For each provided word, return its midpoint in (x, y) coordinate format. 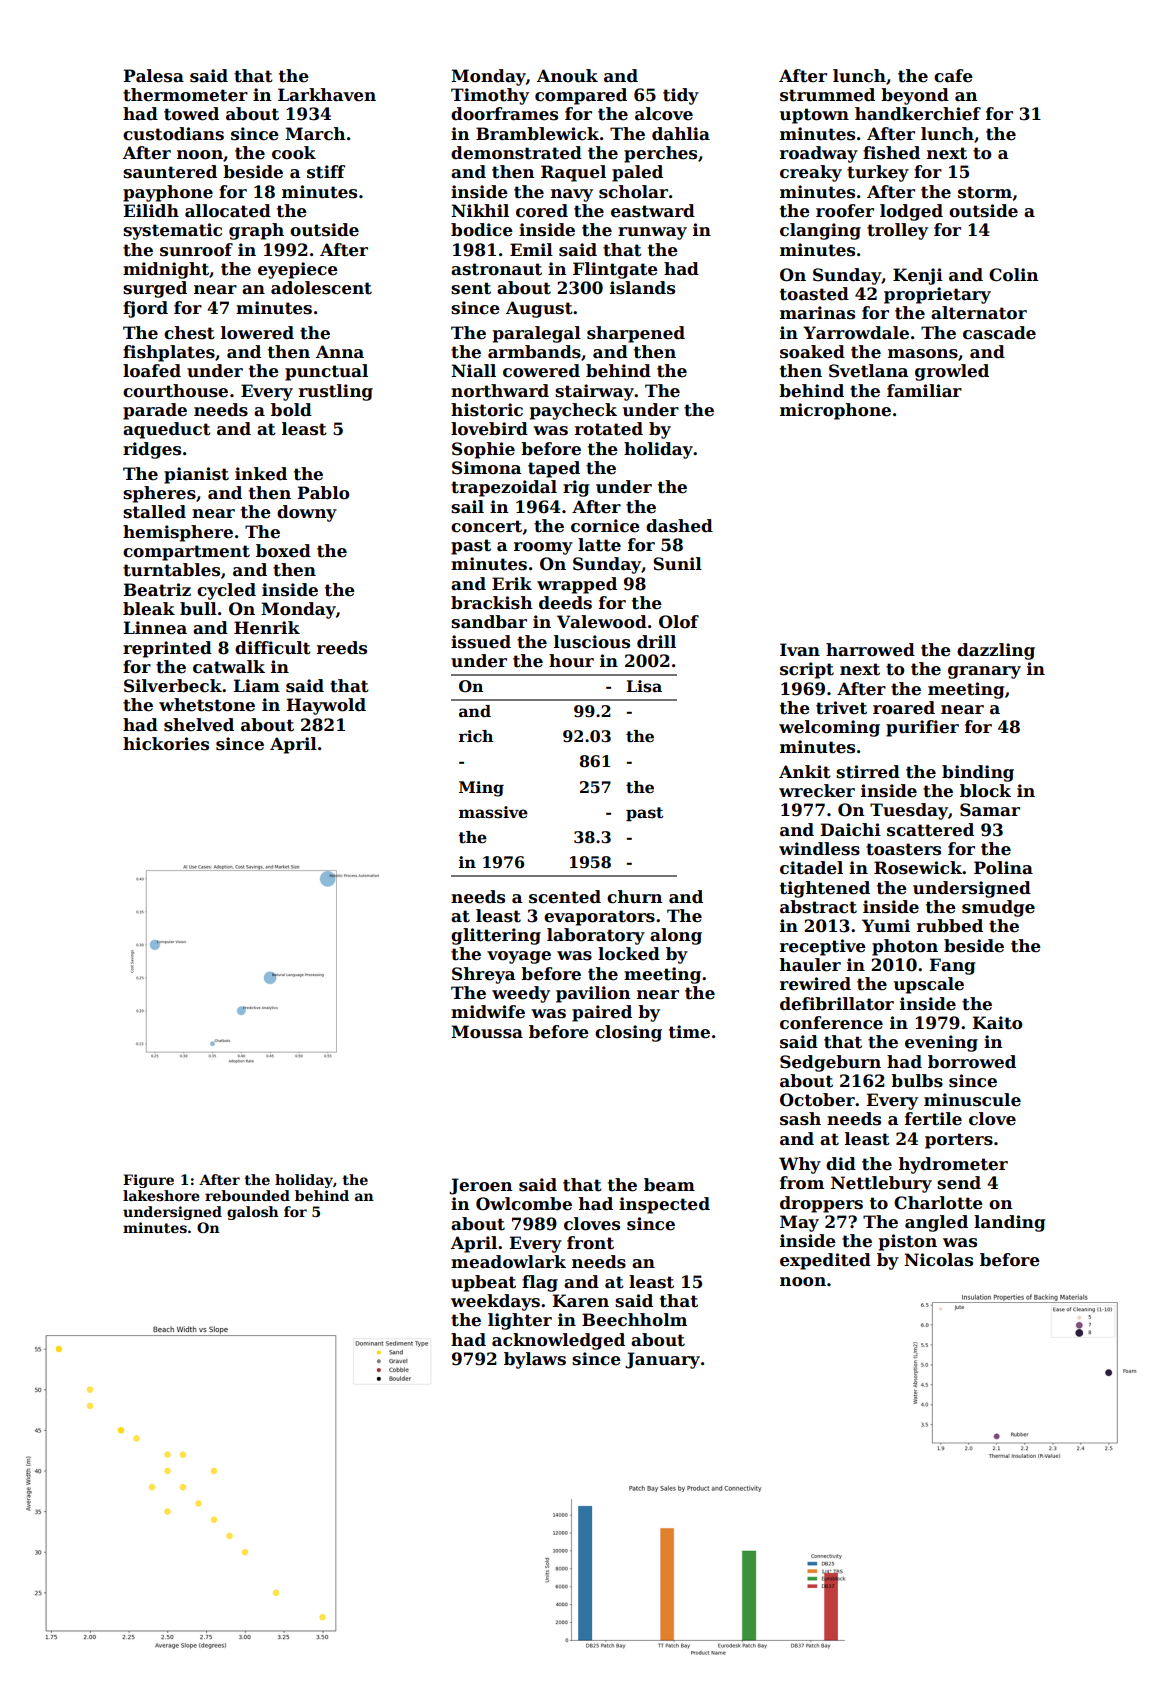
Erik (512, 583)
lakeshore (161, 1195)
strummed (827, 95)
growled (952, 372)
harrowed (870, 650)
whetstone (207, 705)
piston (908, 1242)
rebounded (247, 1195)
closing (628, 1033)
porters (959, 1141)
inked (261, 474)
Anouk (567, 76)
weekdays (495, 1302)
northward (500, 391)
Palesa (153, 76)
